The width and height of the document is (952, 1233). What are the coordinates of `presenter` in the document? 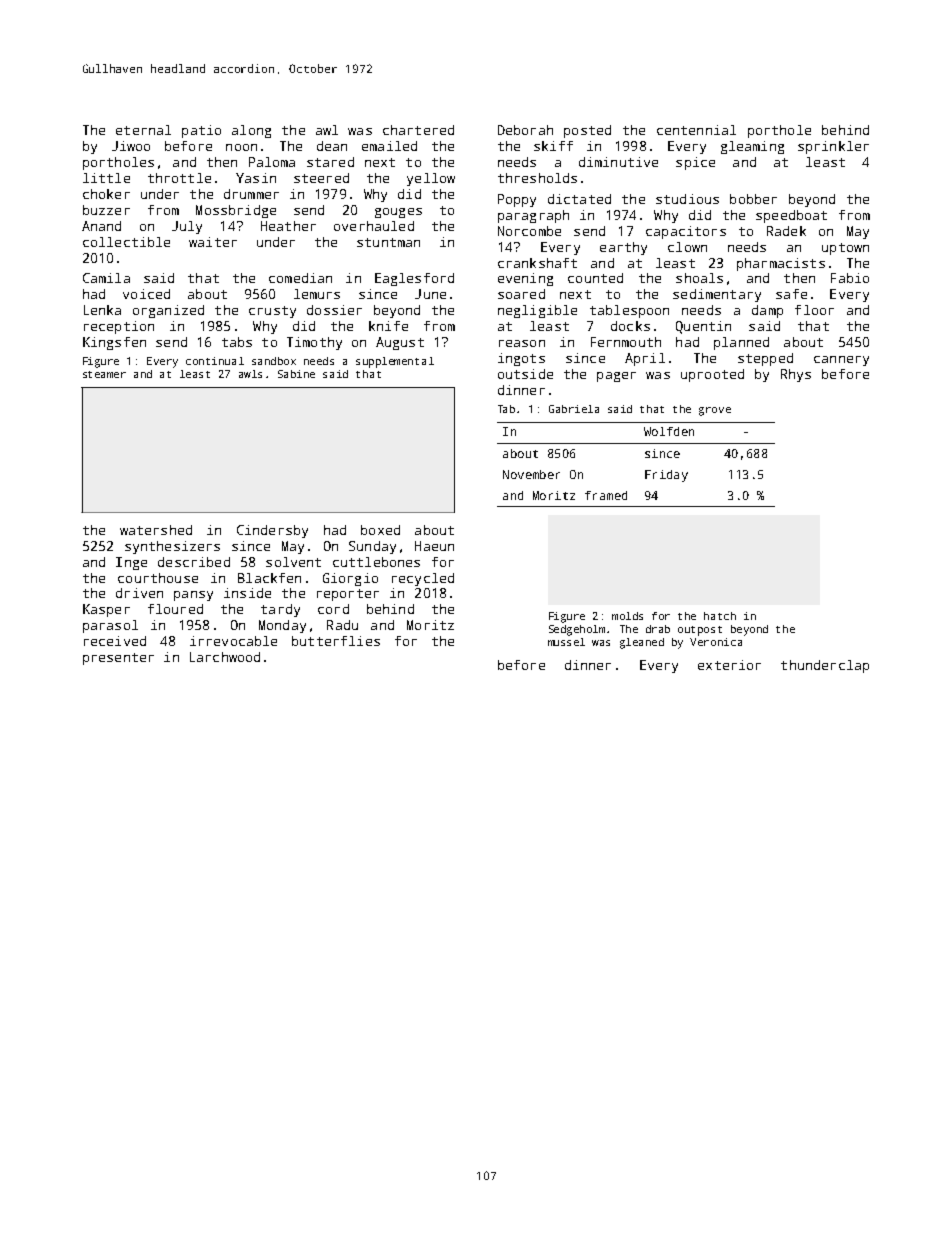 It's located at (118, 659).
